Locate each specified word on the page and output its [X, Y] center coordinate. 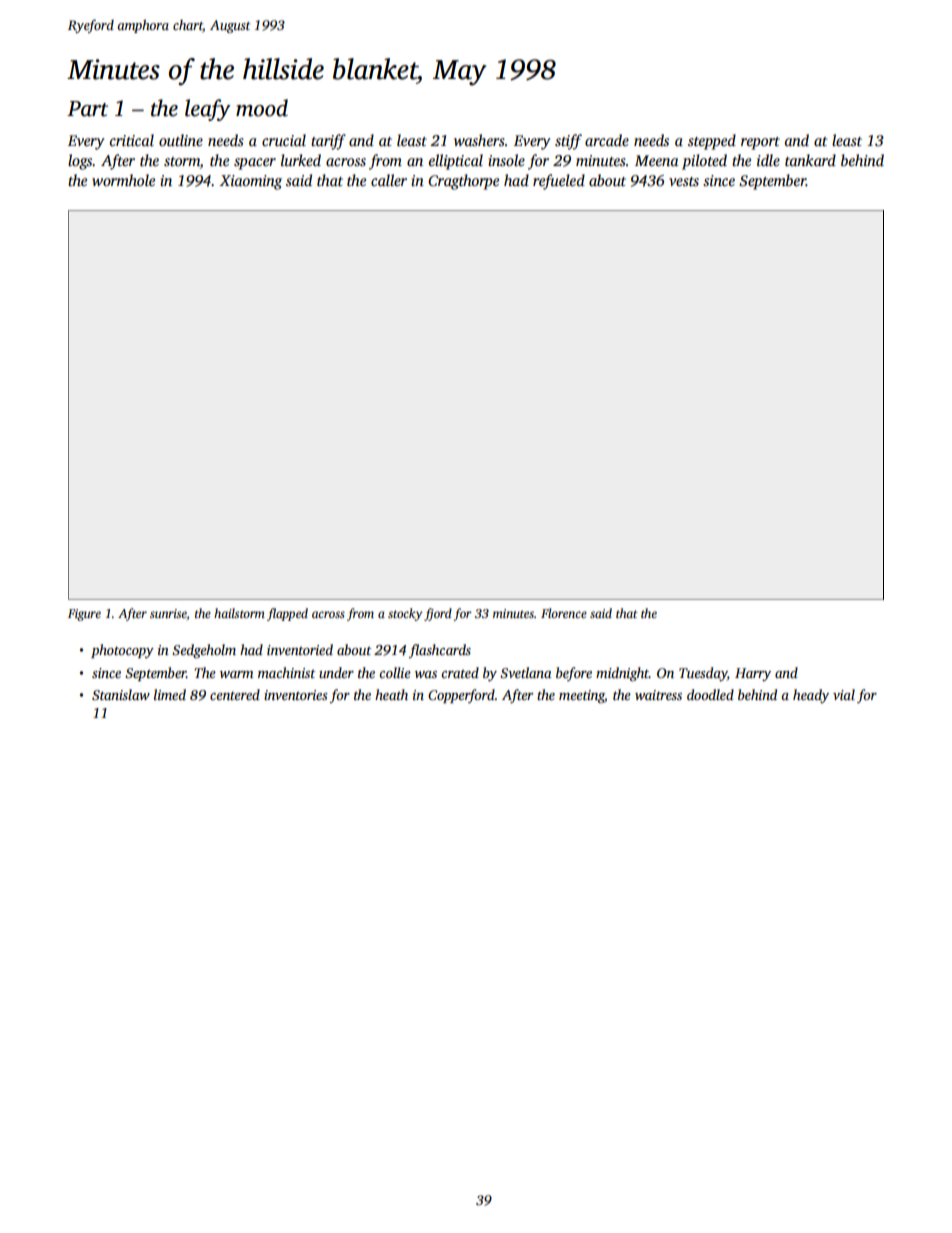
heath [391, 694]
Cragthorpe [463, 182]
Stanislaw [121, 694]
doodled [710, 694]
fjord [438, 614]
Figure [84, 615]
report [760, 143]
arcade [607, 140]
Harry [753, 674]
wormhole [123, 180]
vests [684, 181]
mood [262, 108]
